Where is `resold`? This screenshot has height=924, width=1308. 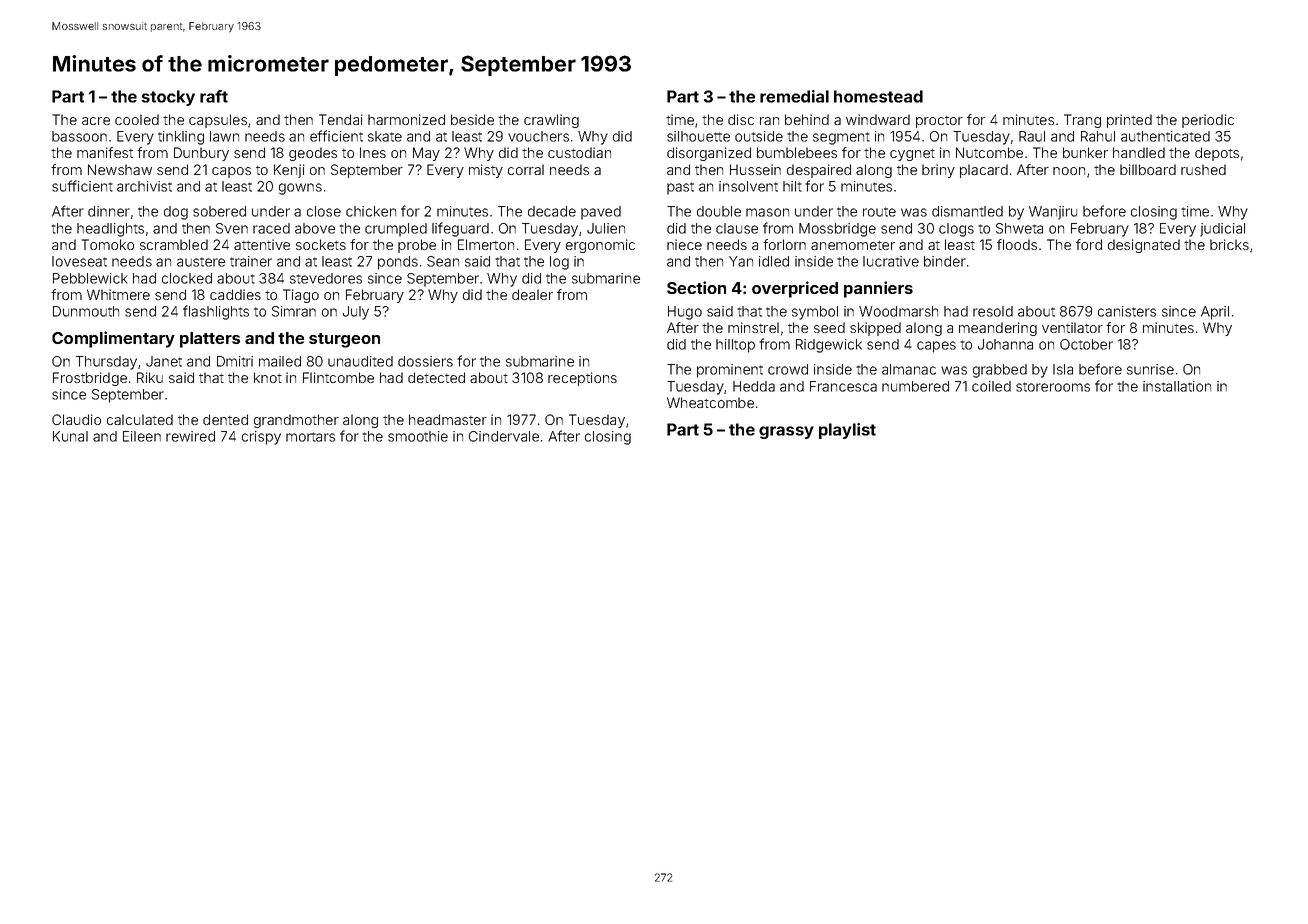 resold is located at coordinates (993, 311).
